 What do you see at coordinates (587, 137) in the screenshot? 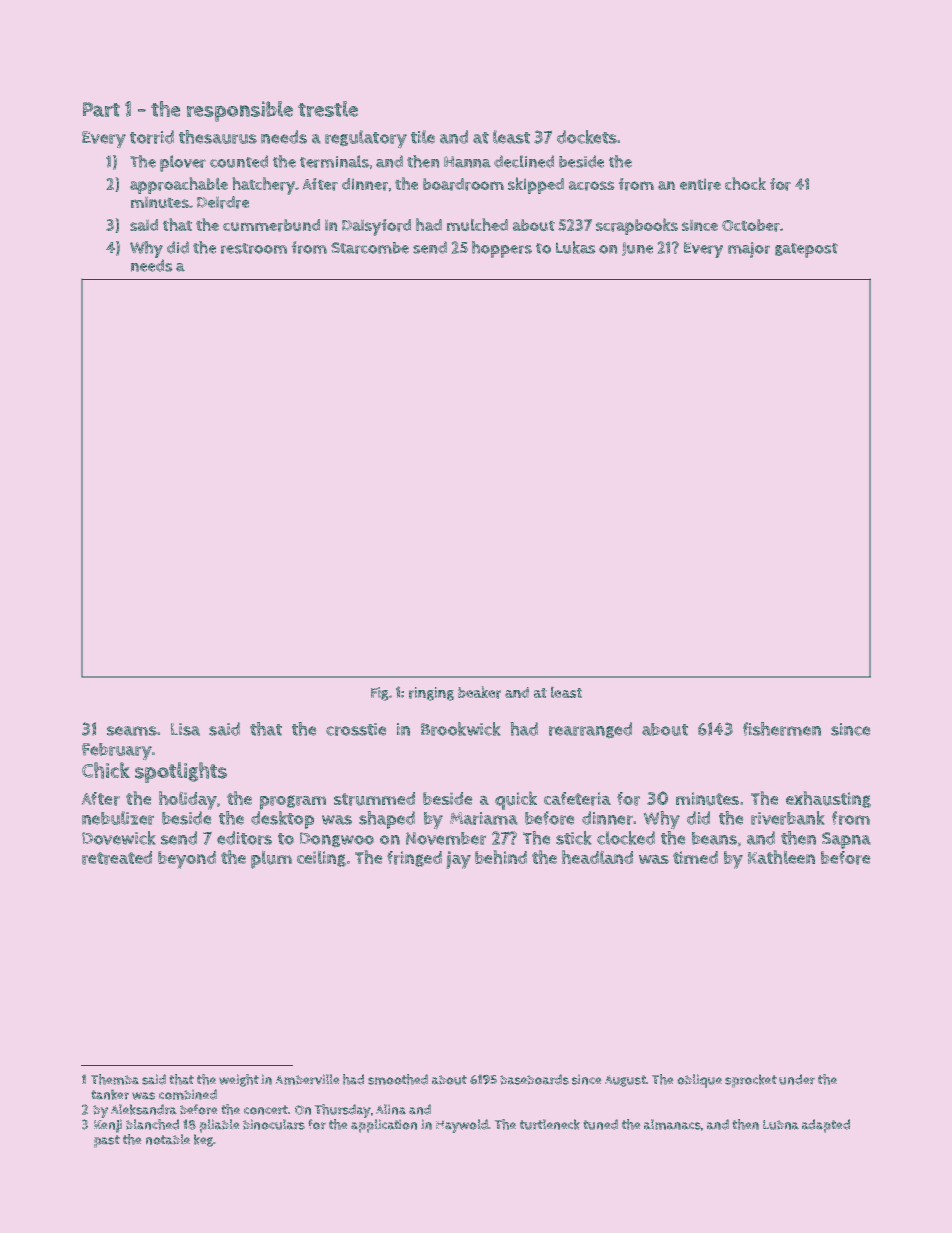
I see `dockets` at bounding box center [587, 137].
